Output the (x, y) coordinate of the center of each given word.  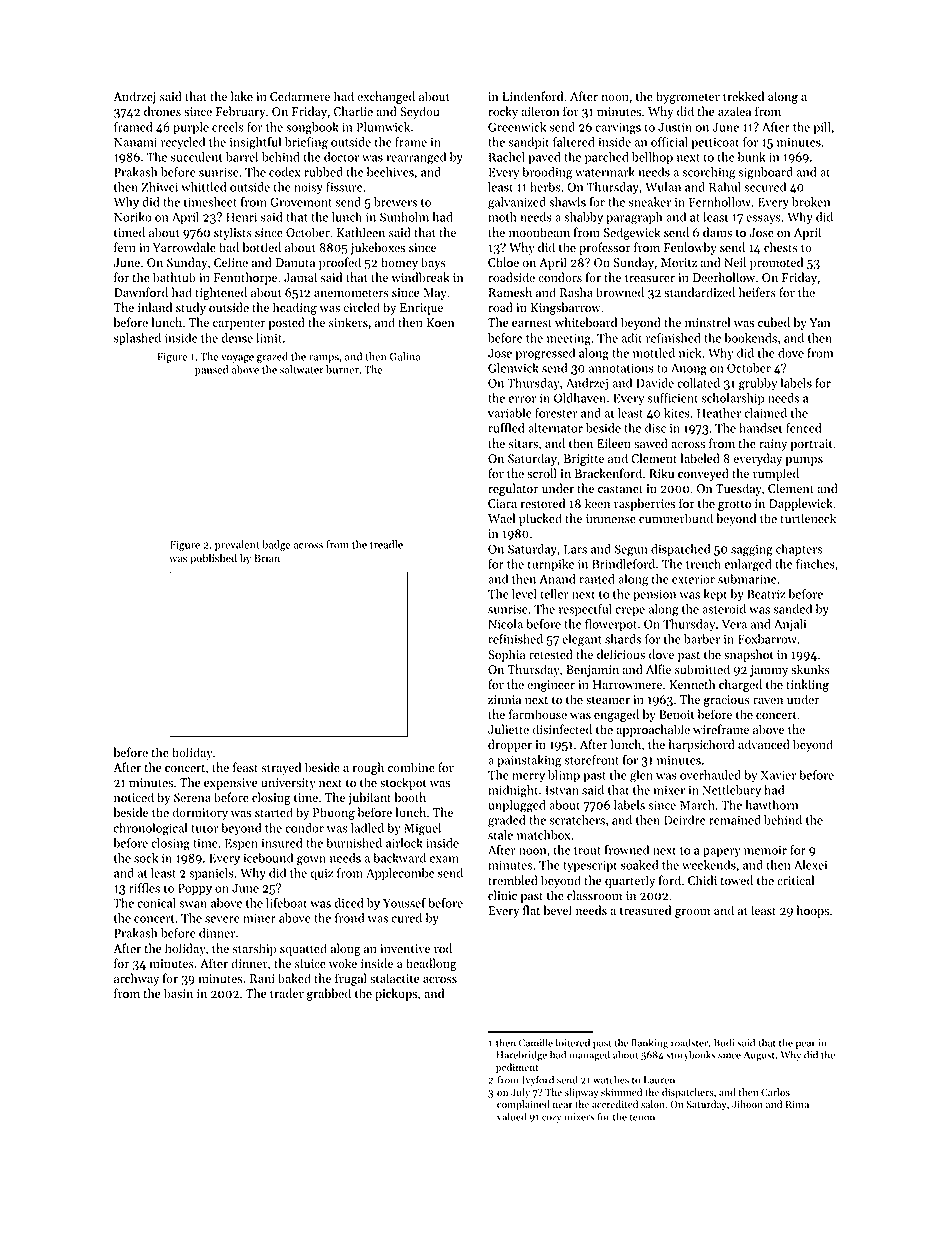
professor (605, 248)
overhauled (710, 775)
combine (411, 767)
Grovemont (301, 202)
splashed (137, 339)
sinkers (348, 322)
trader (287, 993)
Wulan (663, 187)
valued (512, 1116)
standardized (699, 292)
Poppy (195, 889)
